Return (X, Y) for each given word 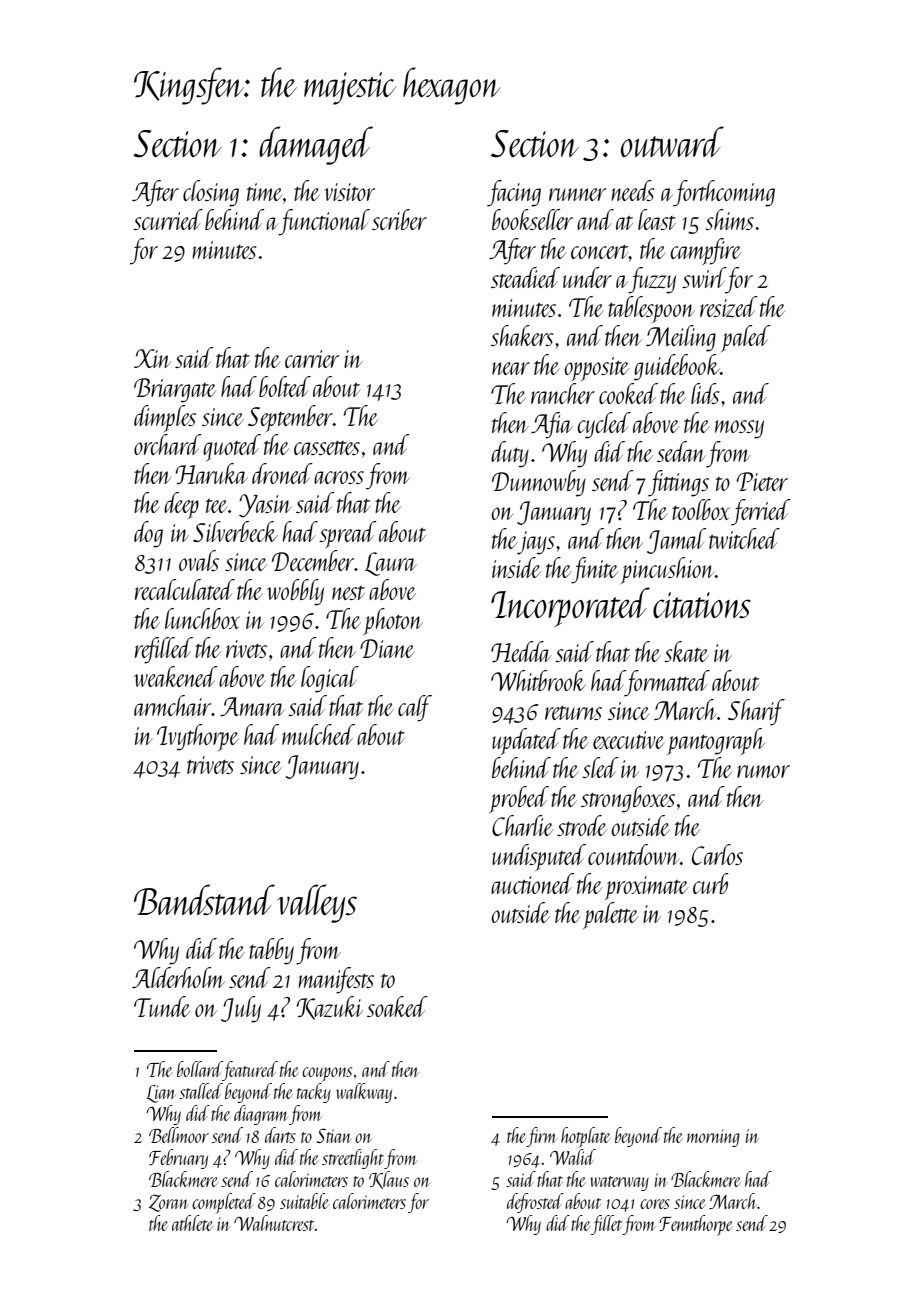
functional (324, 222)
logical (330, 679)
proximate (646, 888)
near (511, 368)
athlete (192, 1223)
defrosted (535, 1203)
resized (729, 307)
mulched (318, 734)
